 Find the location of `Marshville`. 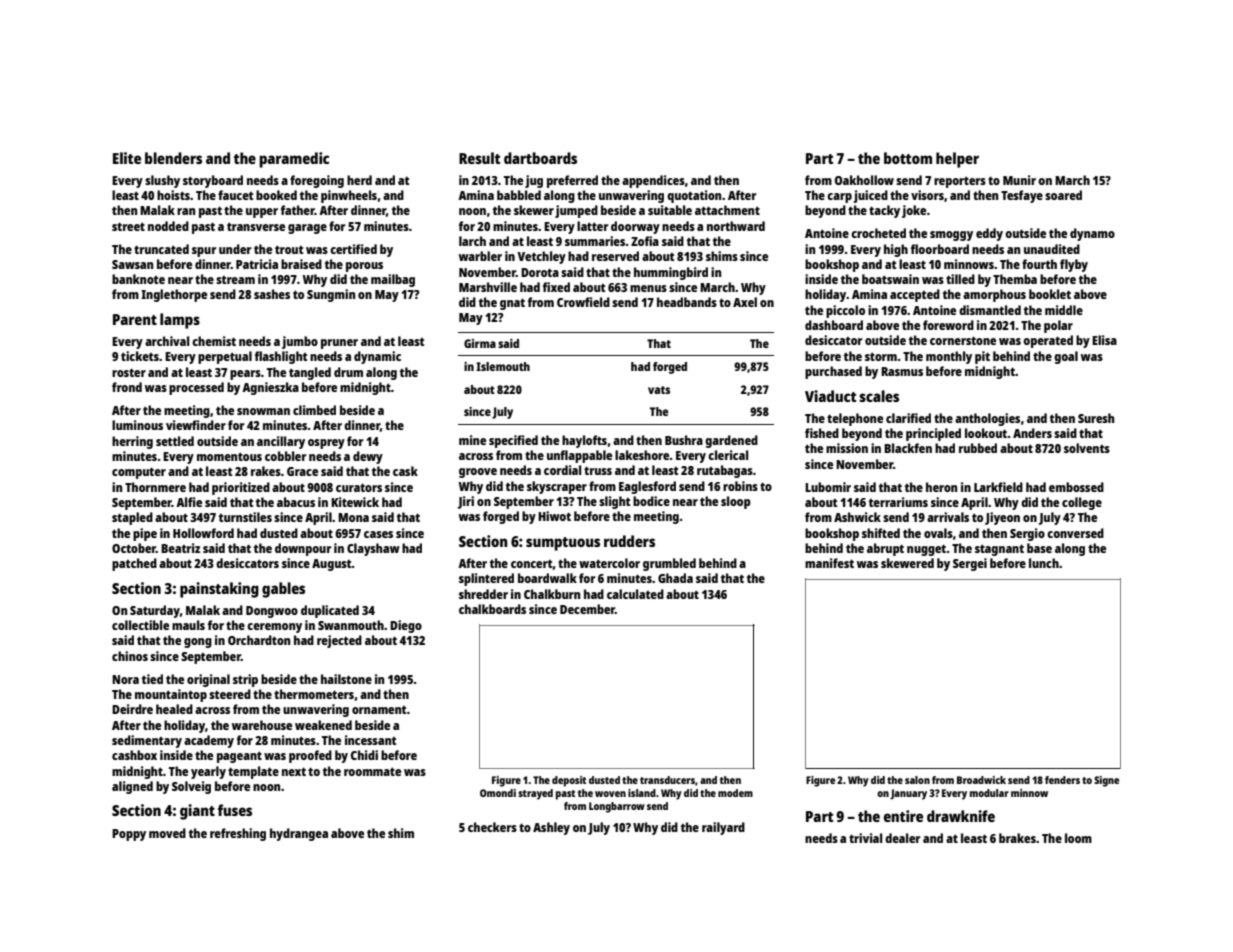

Marshville is located at coordinates (488, 287).
